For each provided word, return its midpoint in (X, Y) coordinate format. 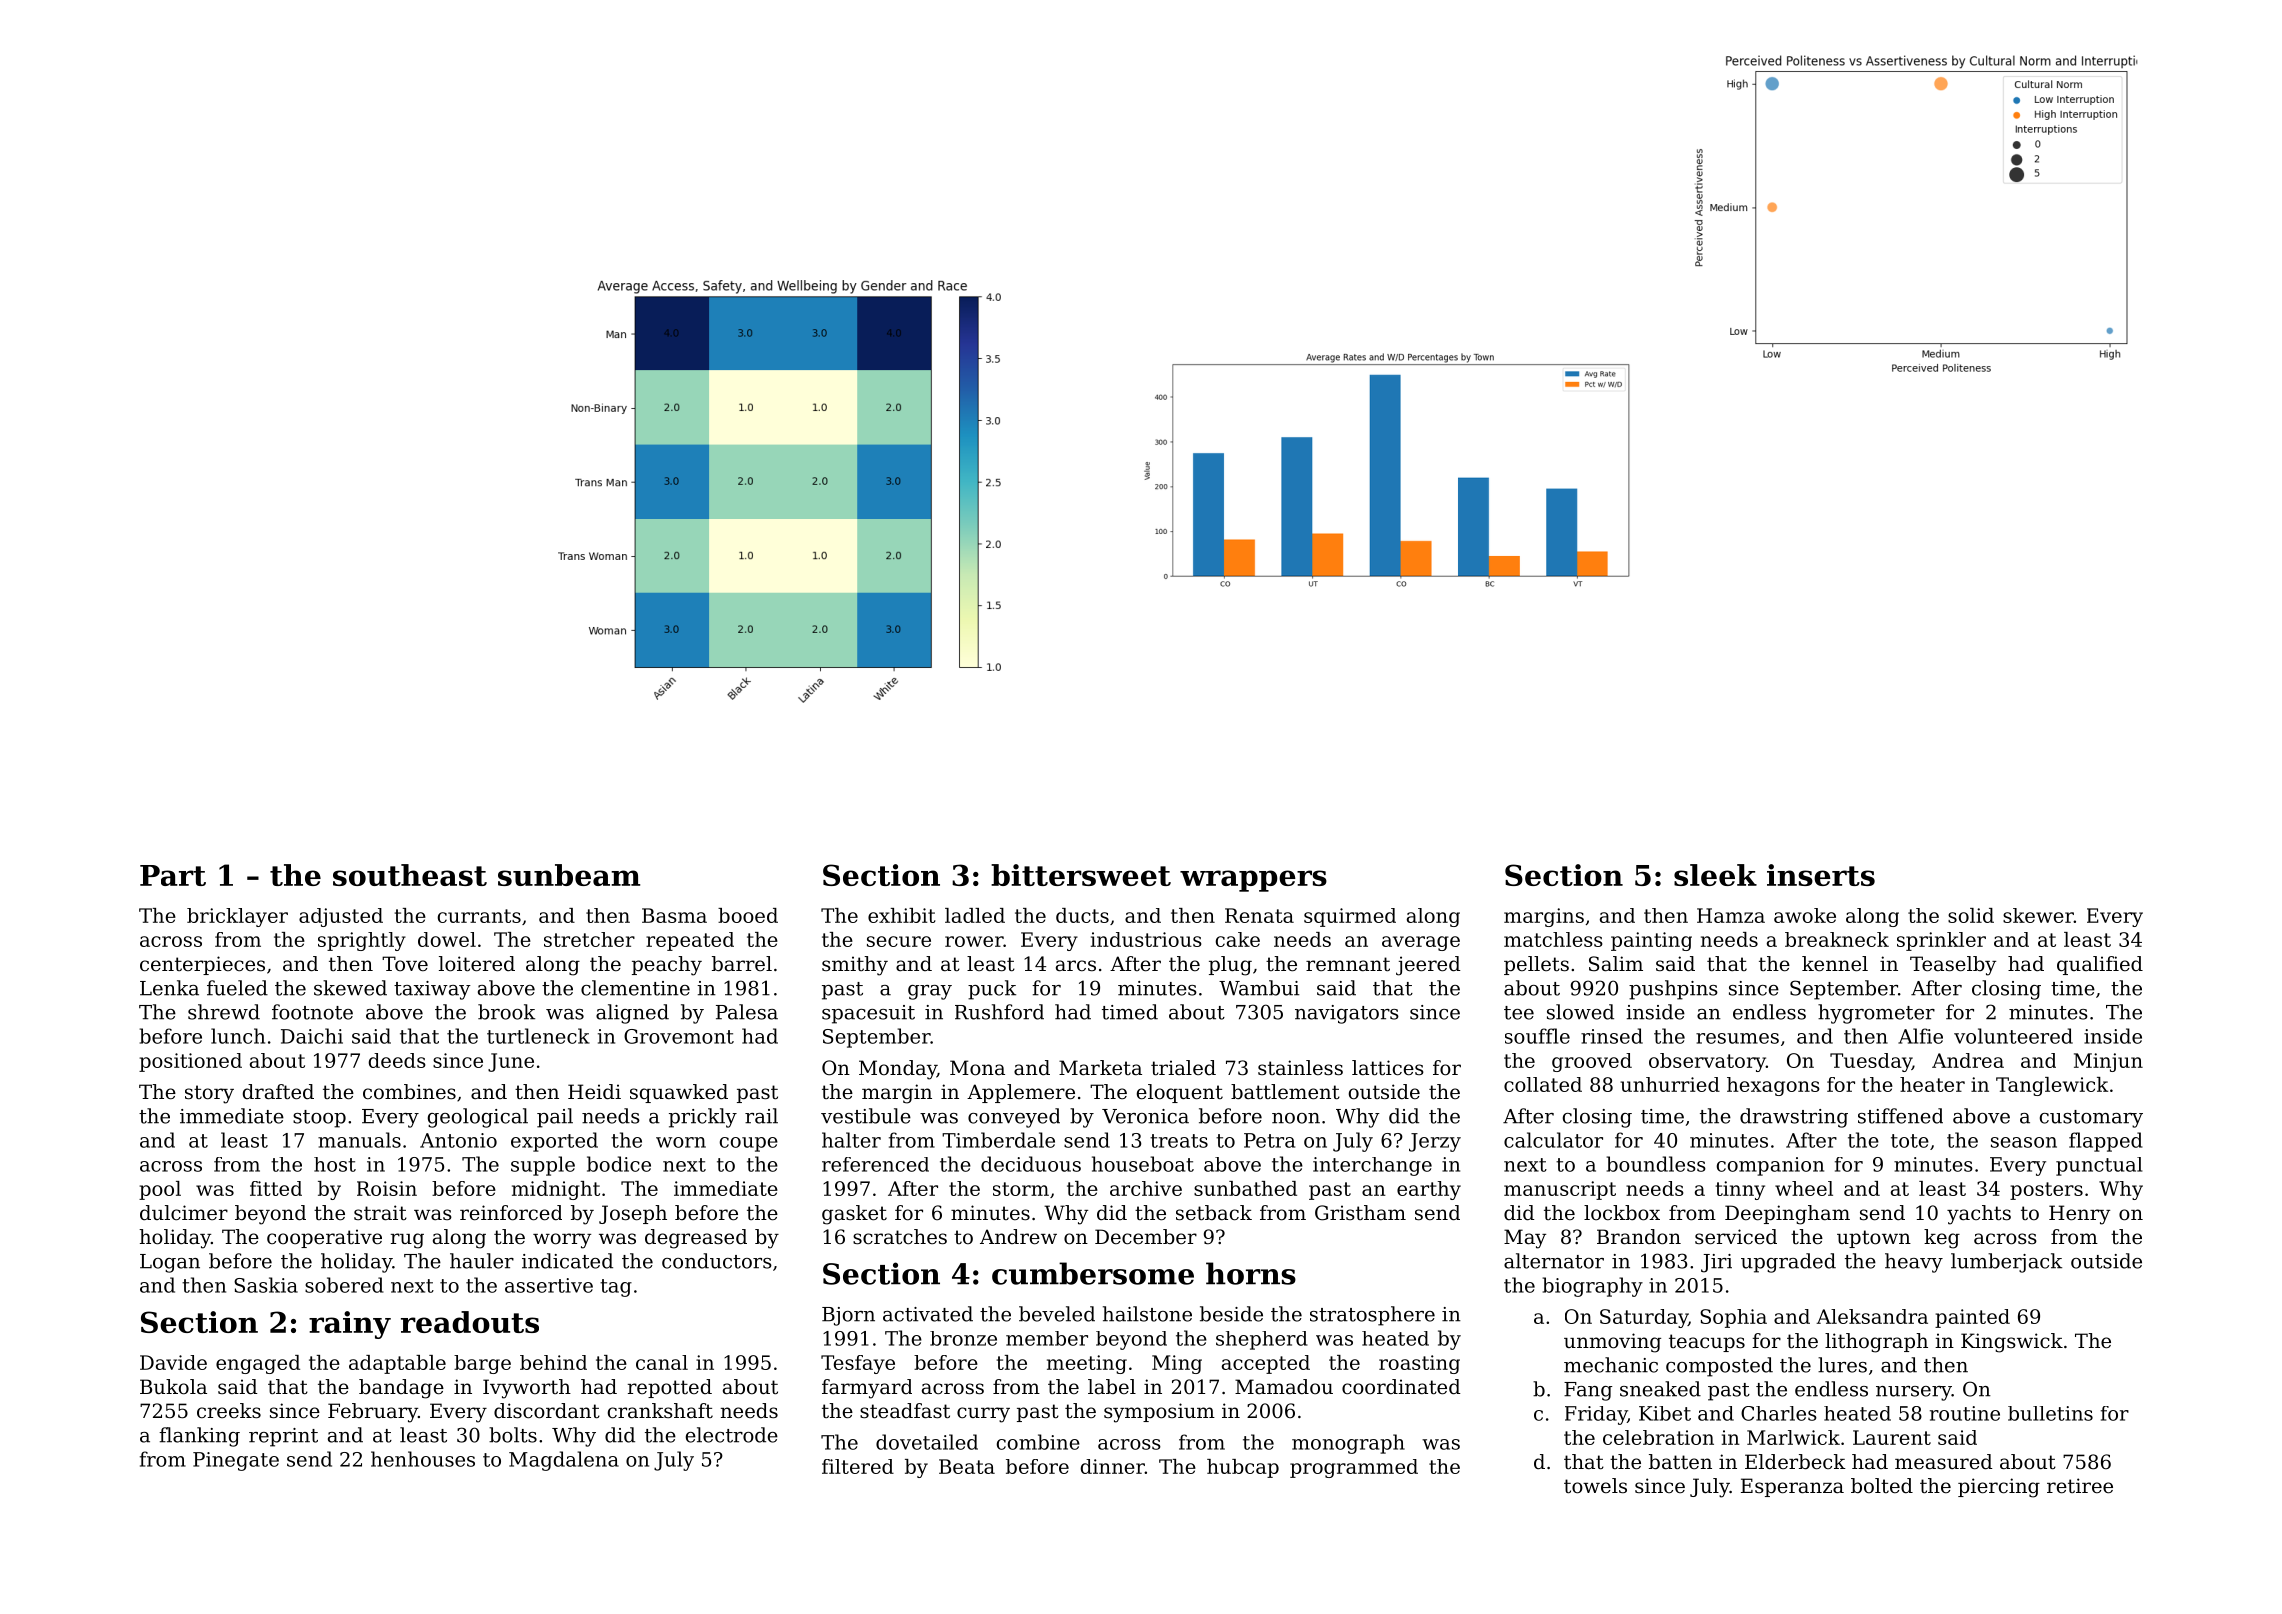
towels (1595, 1486)
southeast (410, 875)
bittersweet (1081, 875)
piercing (1999, 1488)
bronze (963, 1338)
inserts (1821, 875)
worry (562, 1241)
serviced (1736, 1237)
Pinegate (236, 1461)
